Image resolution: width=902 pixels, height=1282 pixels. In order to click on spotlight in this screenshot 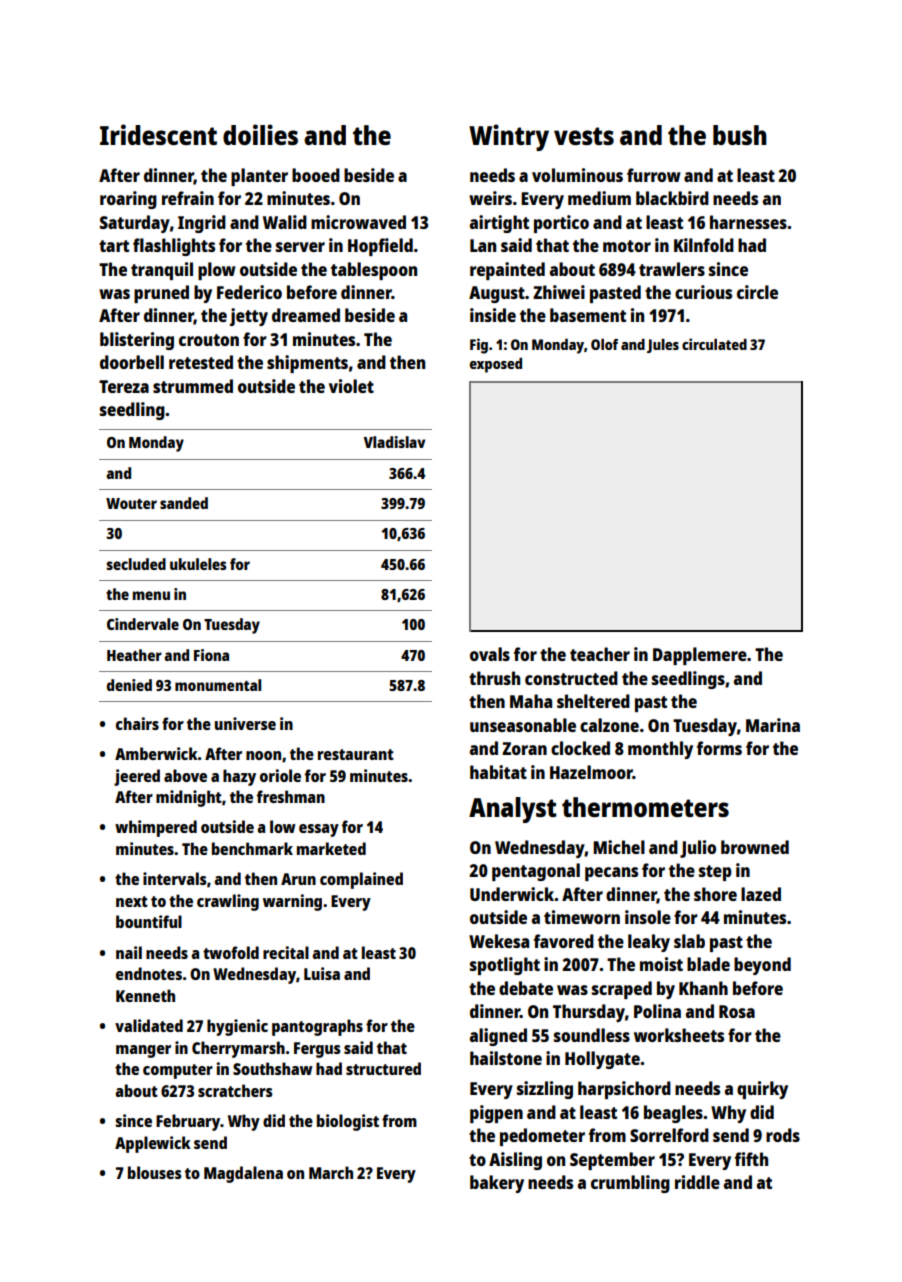, I will do `click(505, 966)`.
